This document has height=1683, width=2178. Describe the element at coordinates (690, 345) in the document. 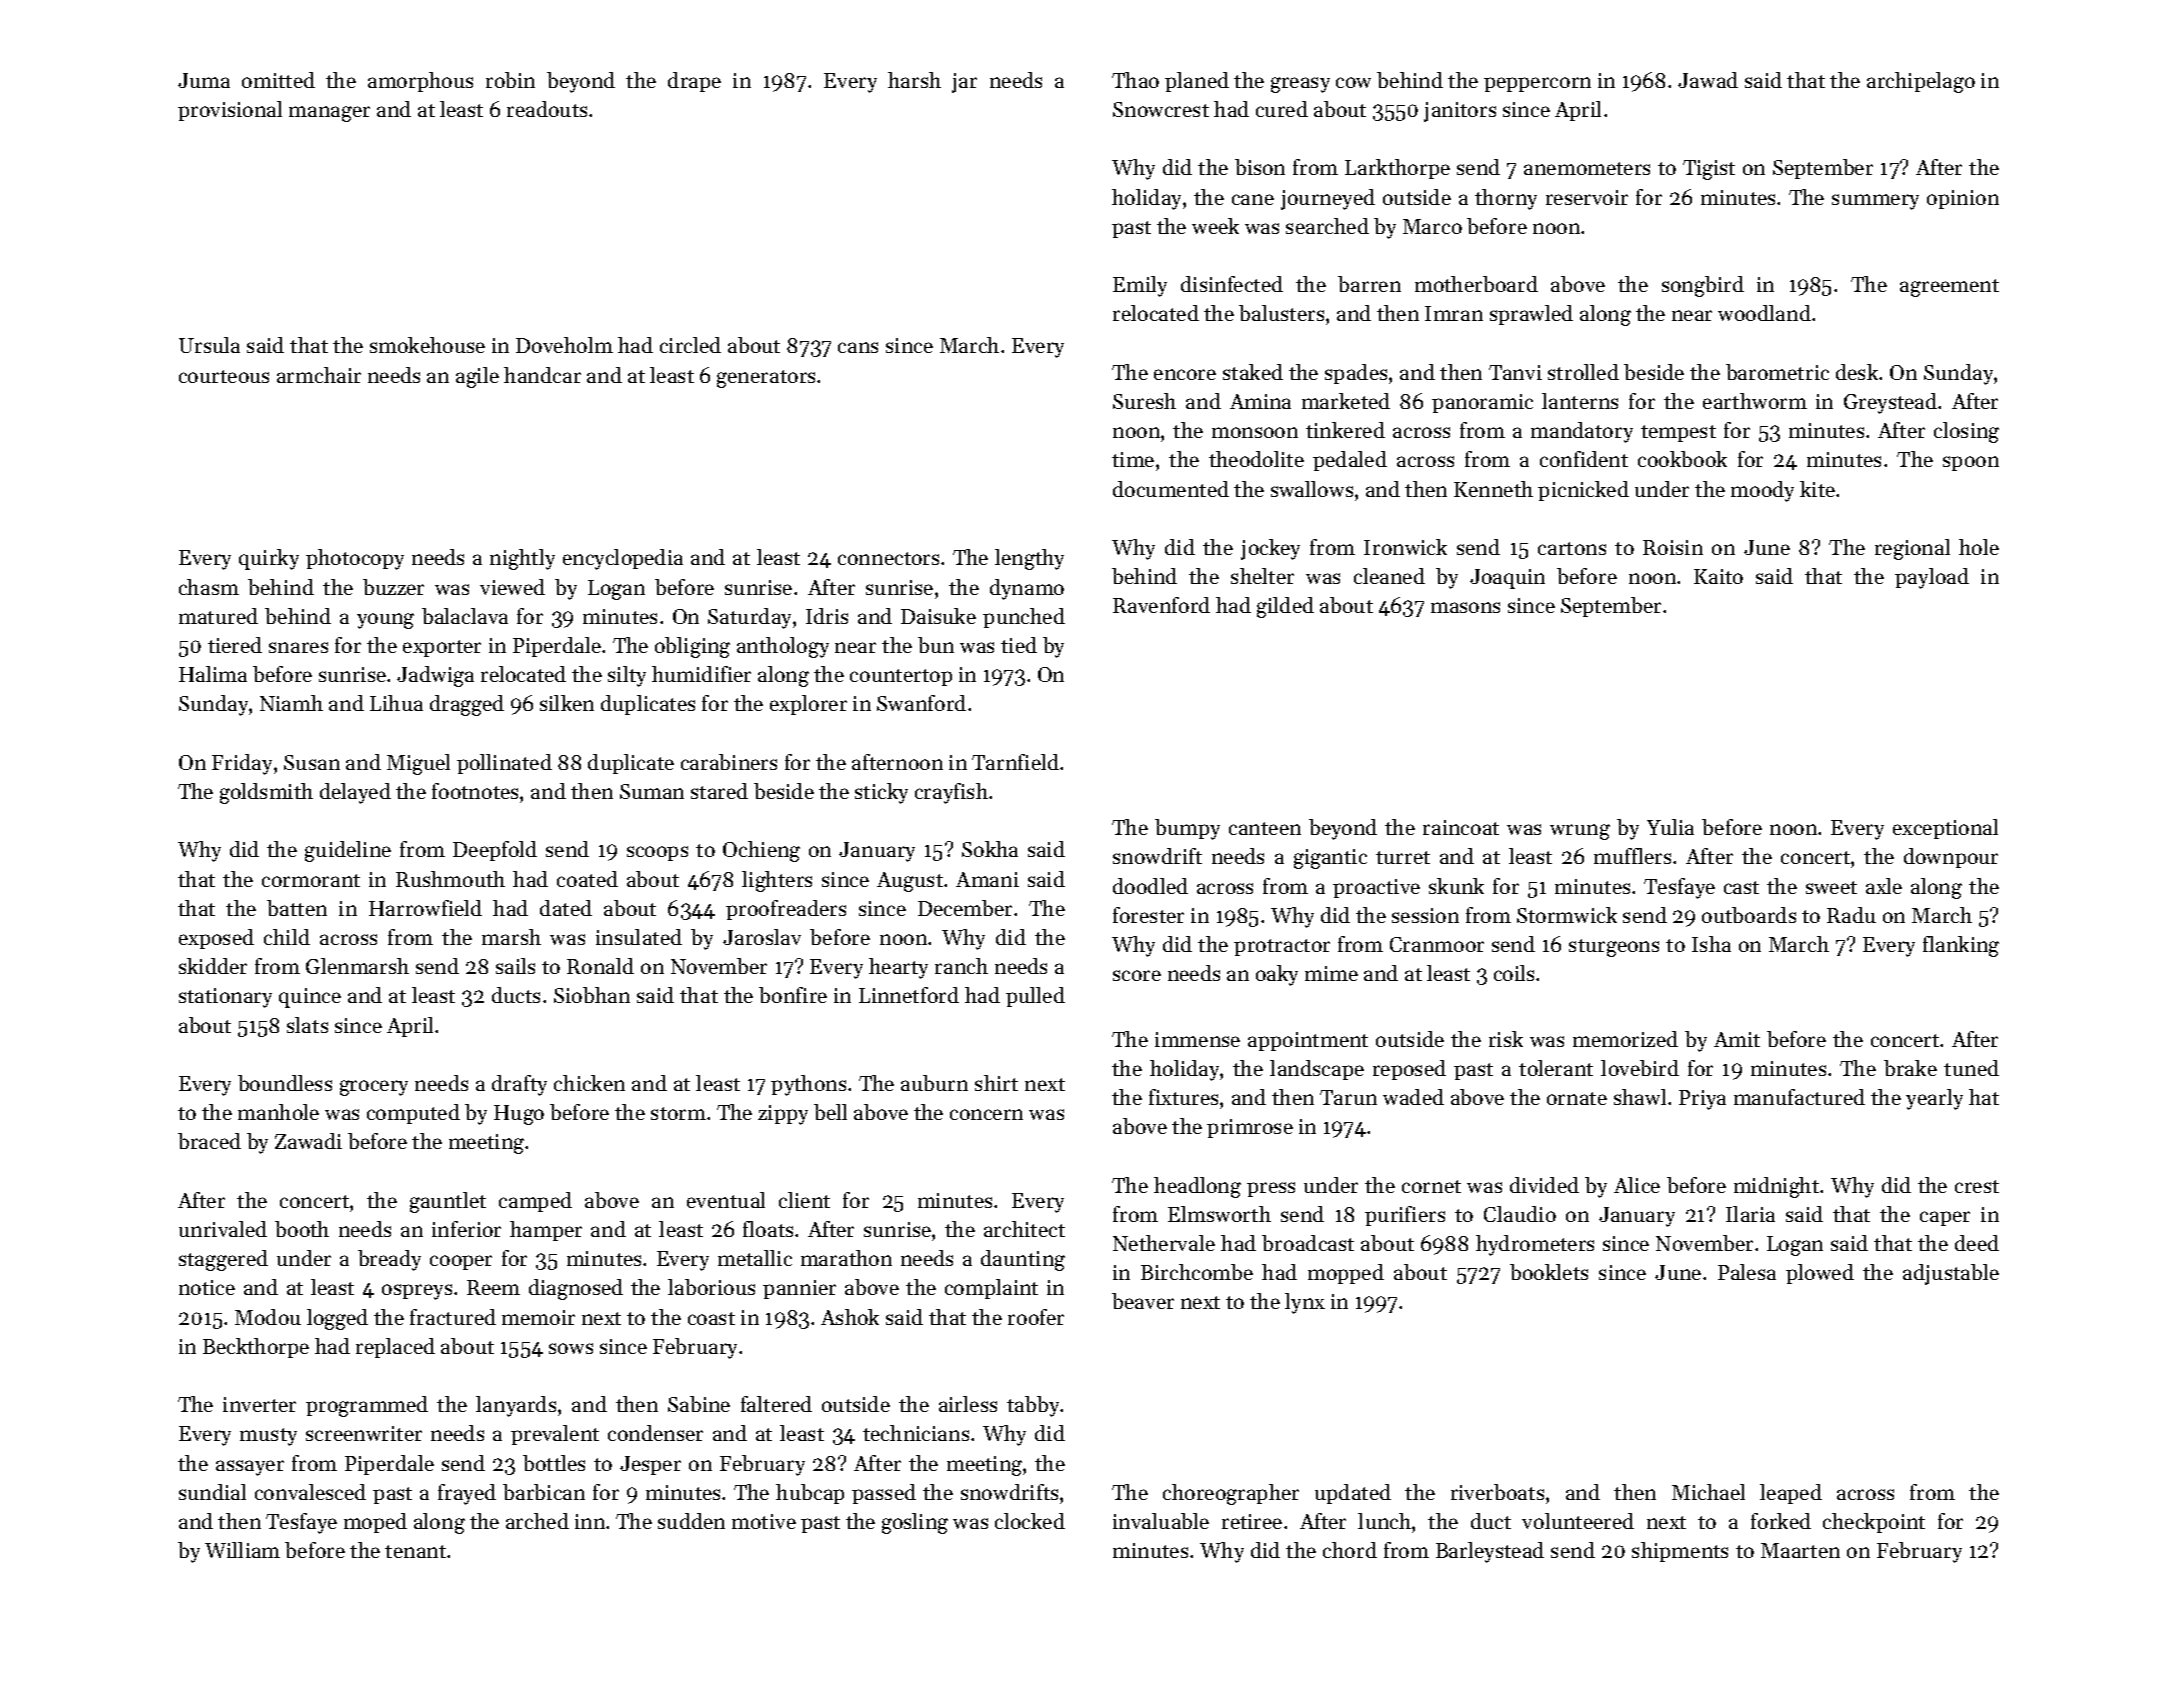

I see `circled` at that location.
